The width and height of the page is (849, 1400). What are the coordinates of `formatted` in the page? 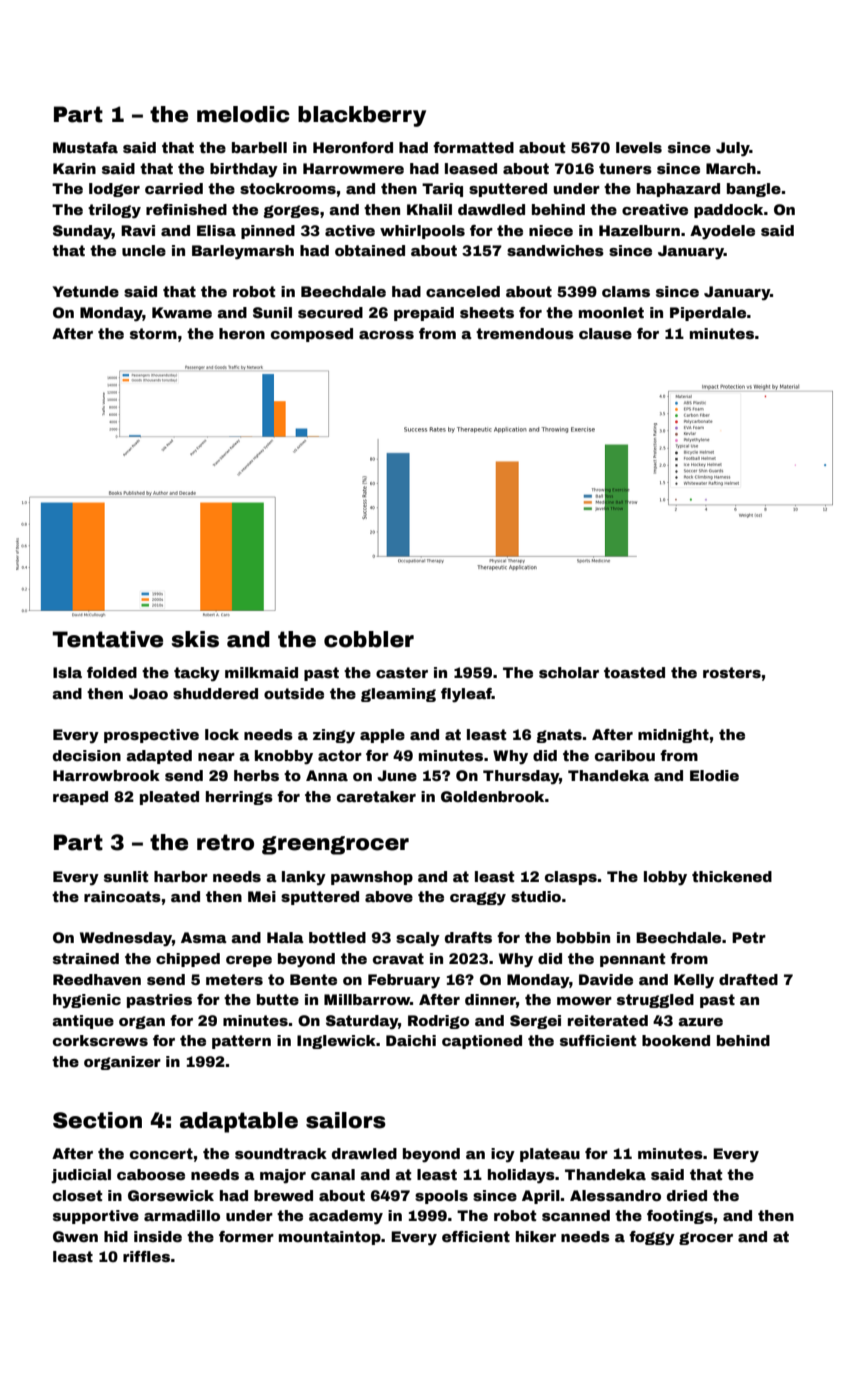 It's located at (473, 147).
